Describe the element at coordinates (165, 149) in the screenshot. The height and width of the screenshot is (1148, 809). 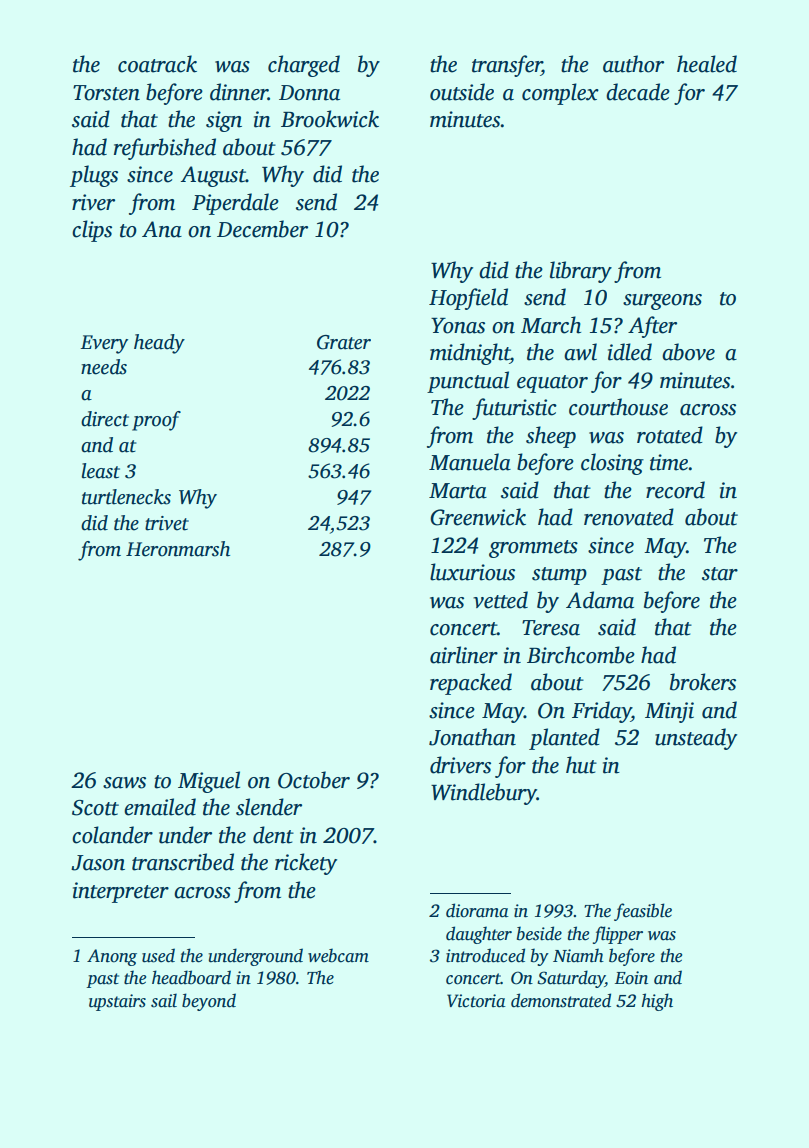
I see `refurbished` at that location.
